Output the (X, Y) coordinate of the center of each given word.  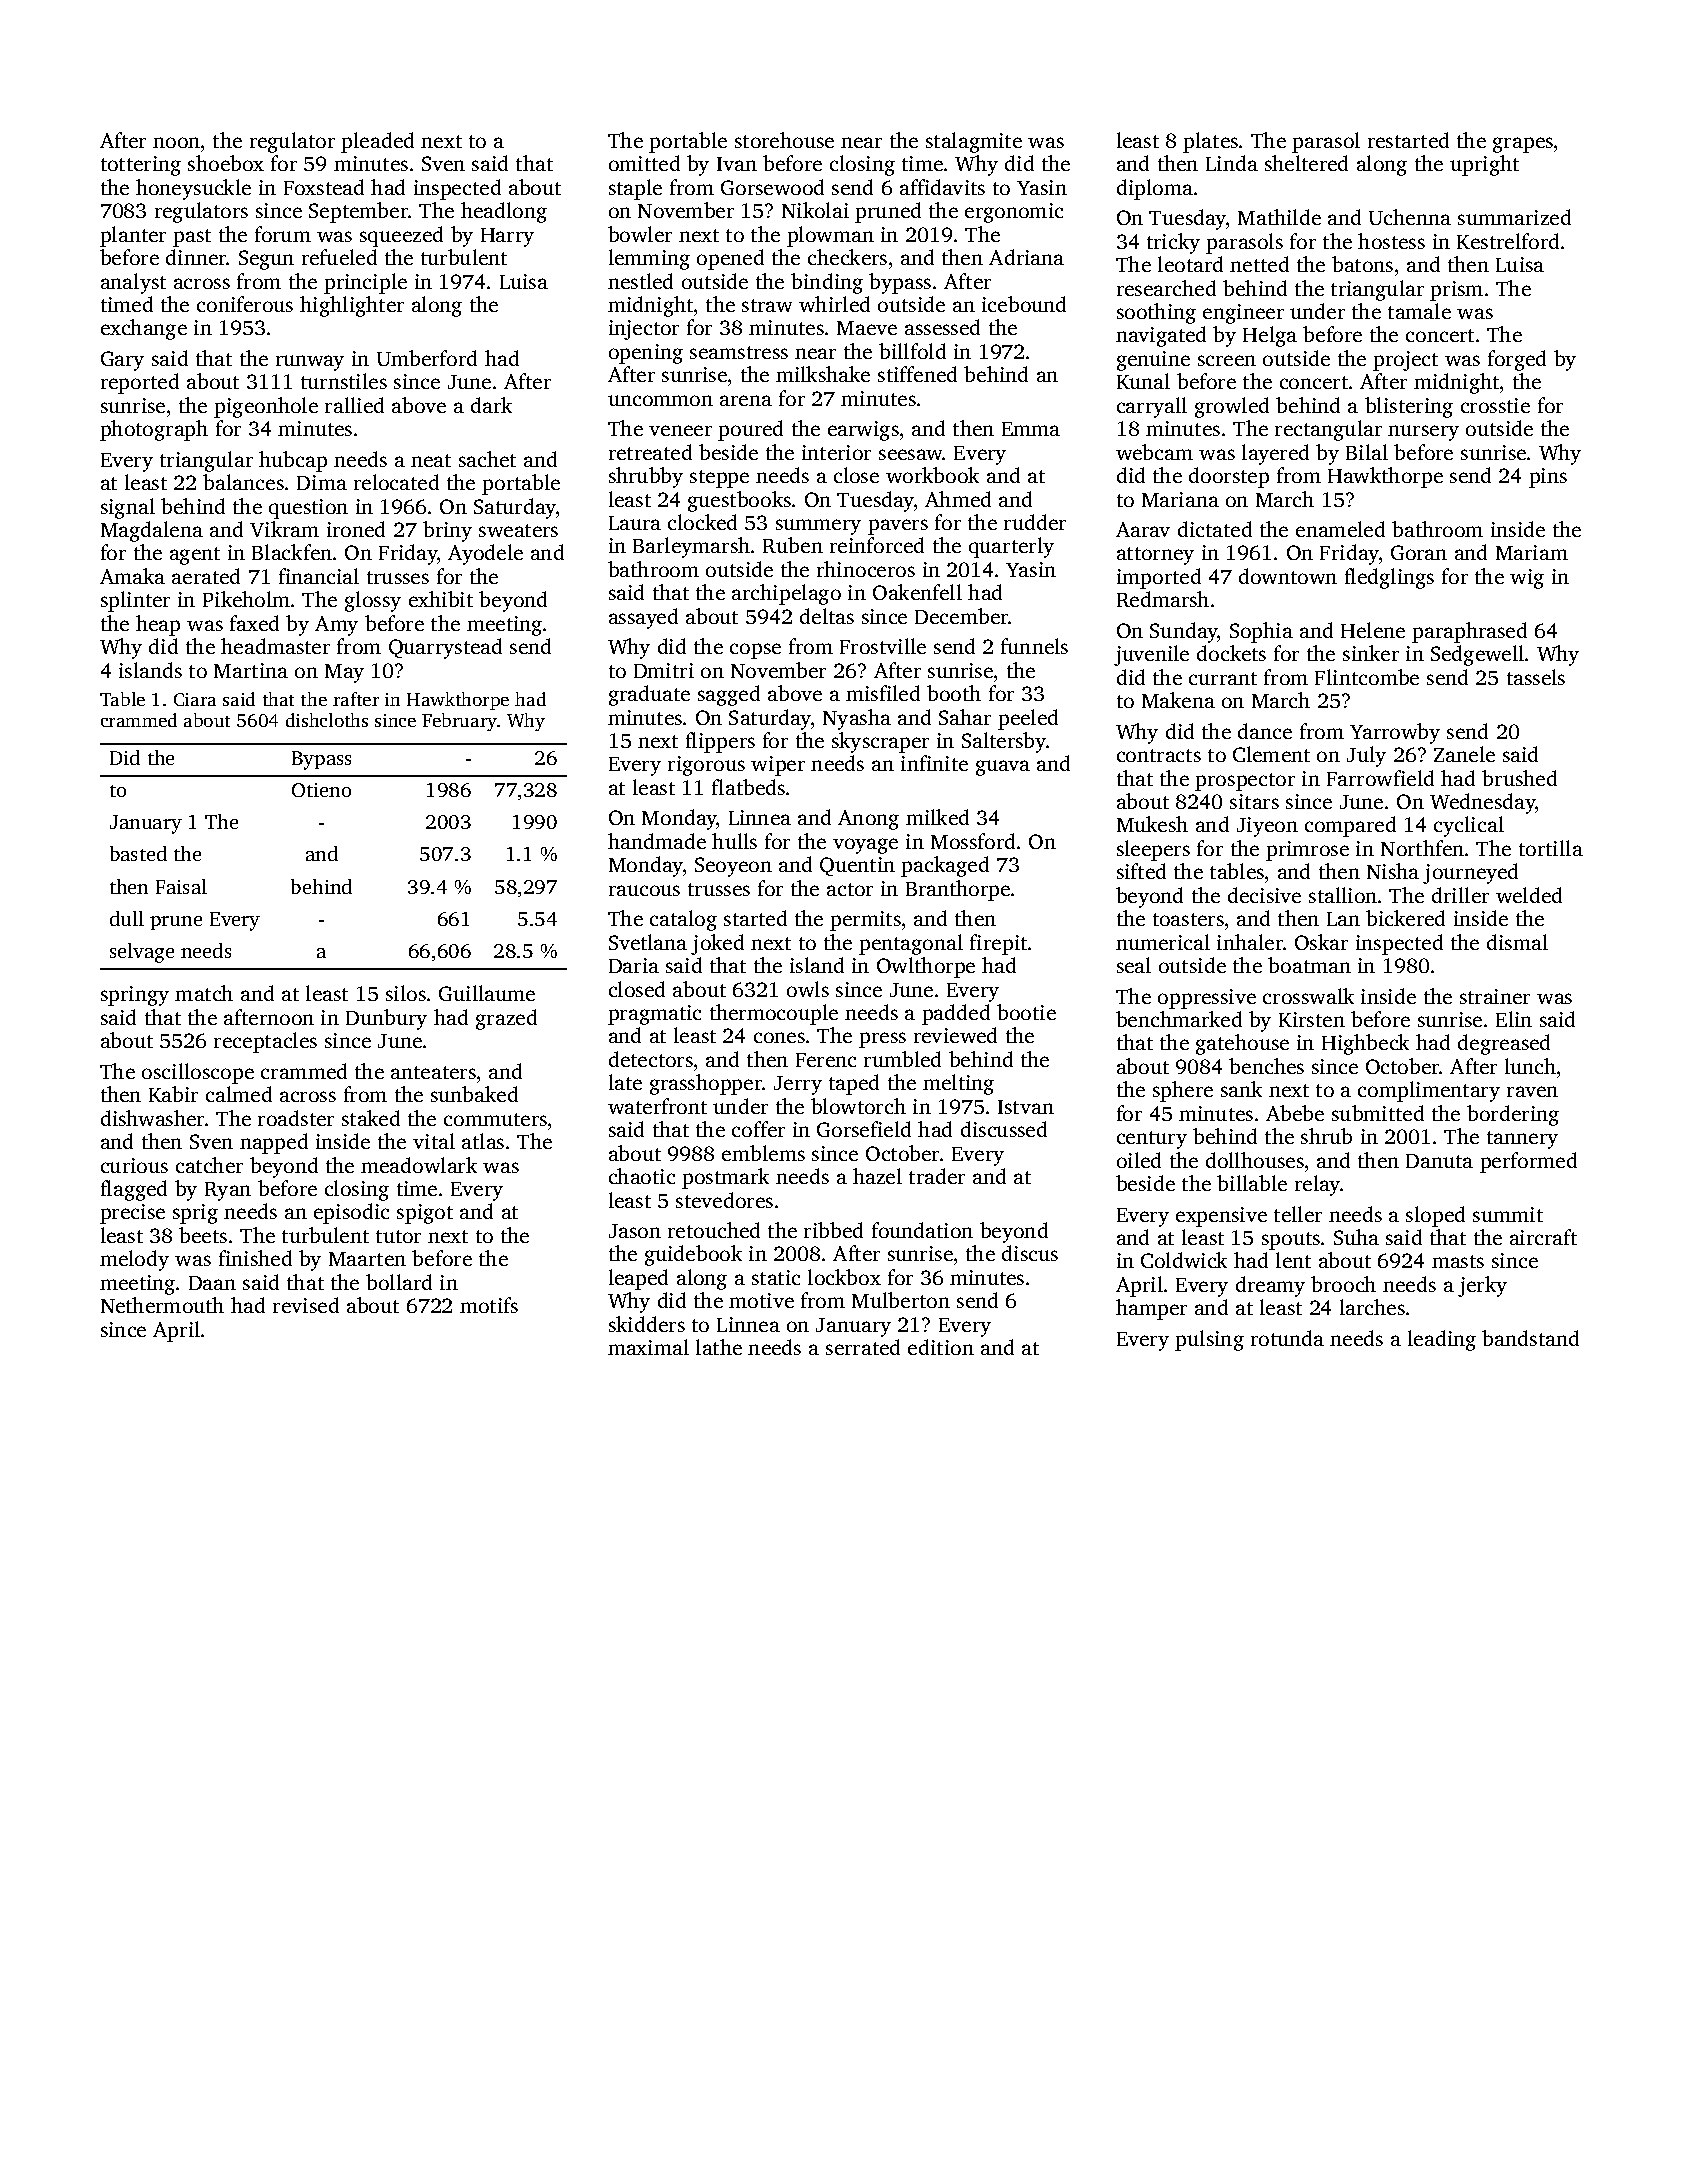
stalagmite (974, 142)
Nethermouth (162, 1305)
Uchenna (1410, 217)
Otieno (321, 790)
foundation (922, 1230)
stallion (1343, 895)
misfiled (883, 693)
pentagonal (911, 944)
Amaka (132, 576)
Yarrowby (1395, 733)
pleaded (377, 142)
